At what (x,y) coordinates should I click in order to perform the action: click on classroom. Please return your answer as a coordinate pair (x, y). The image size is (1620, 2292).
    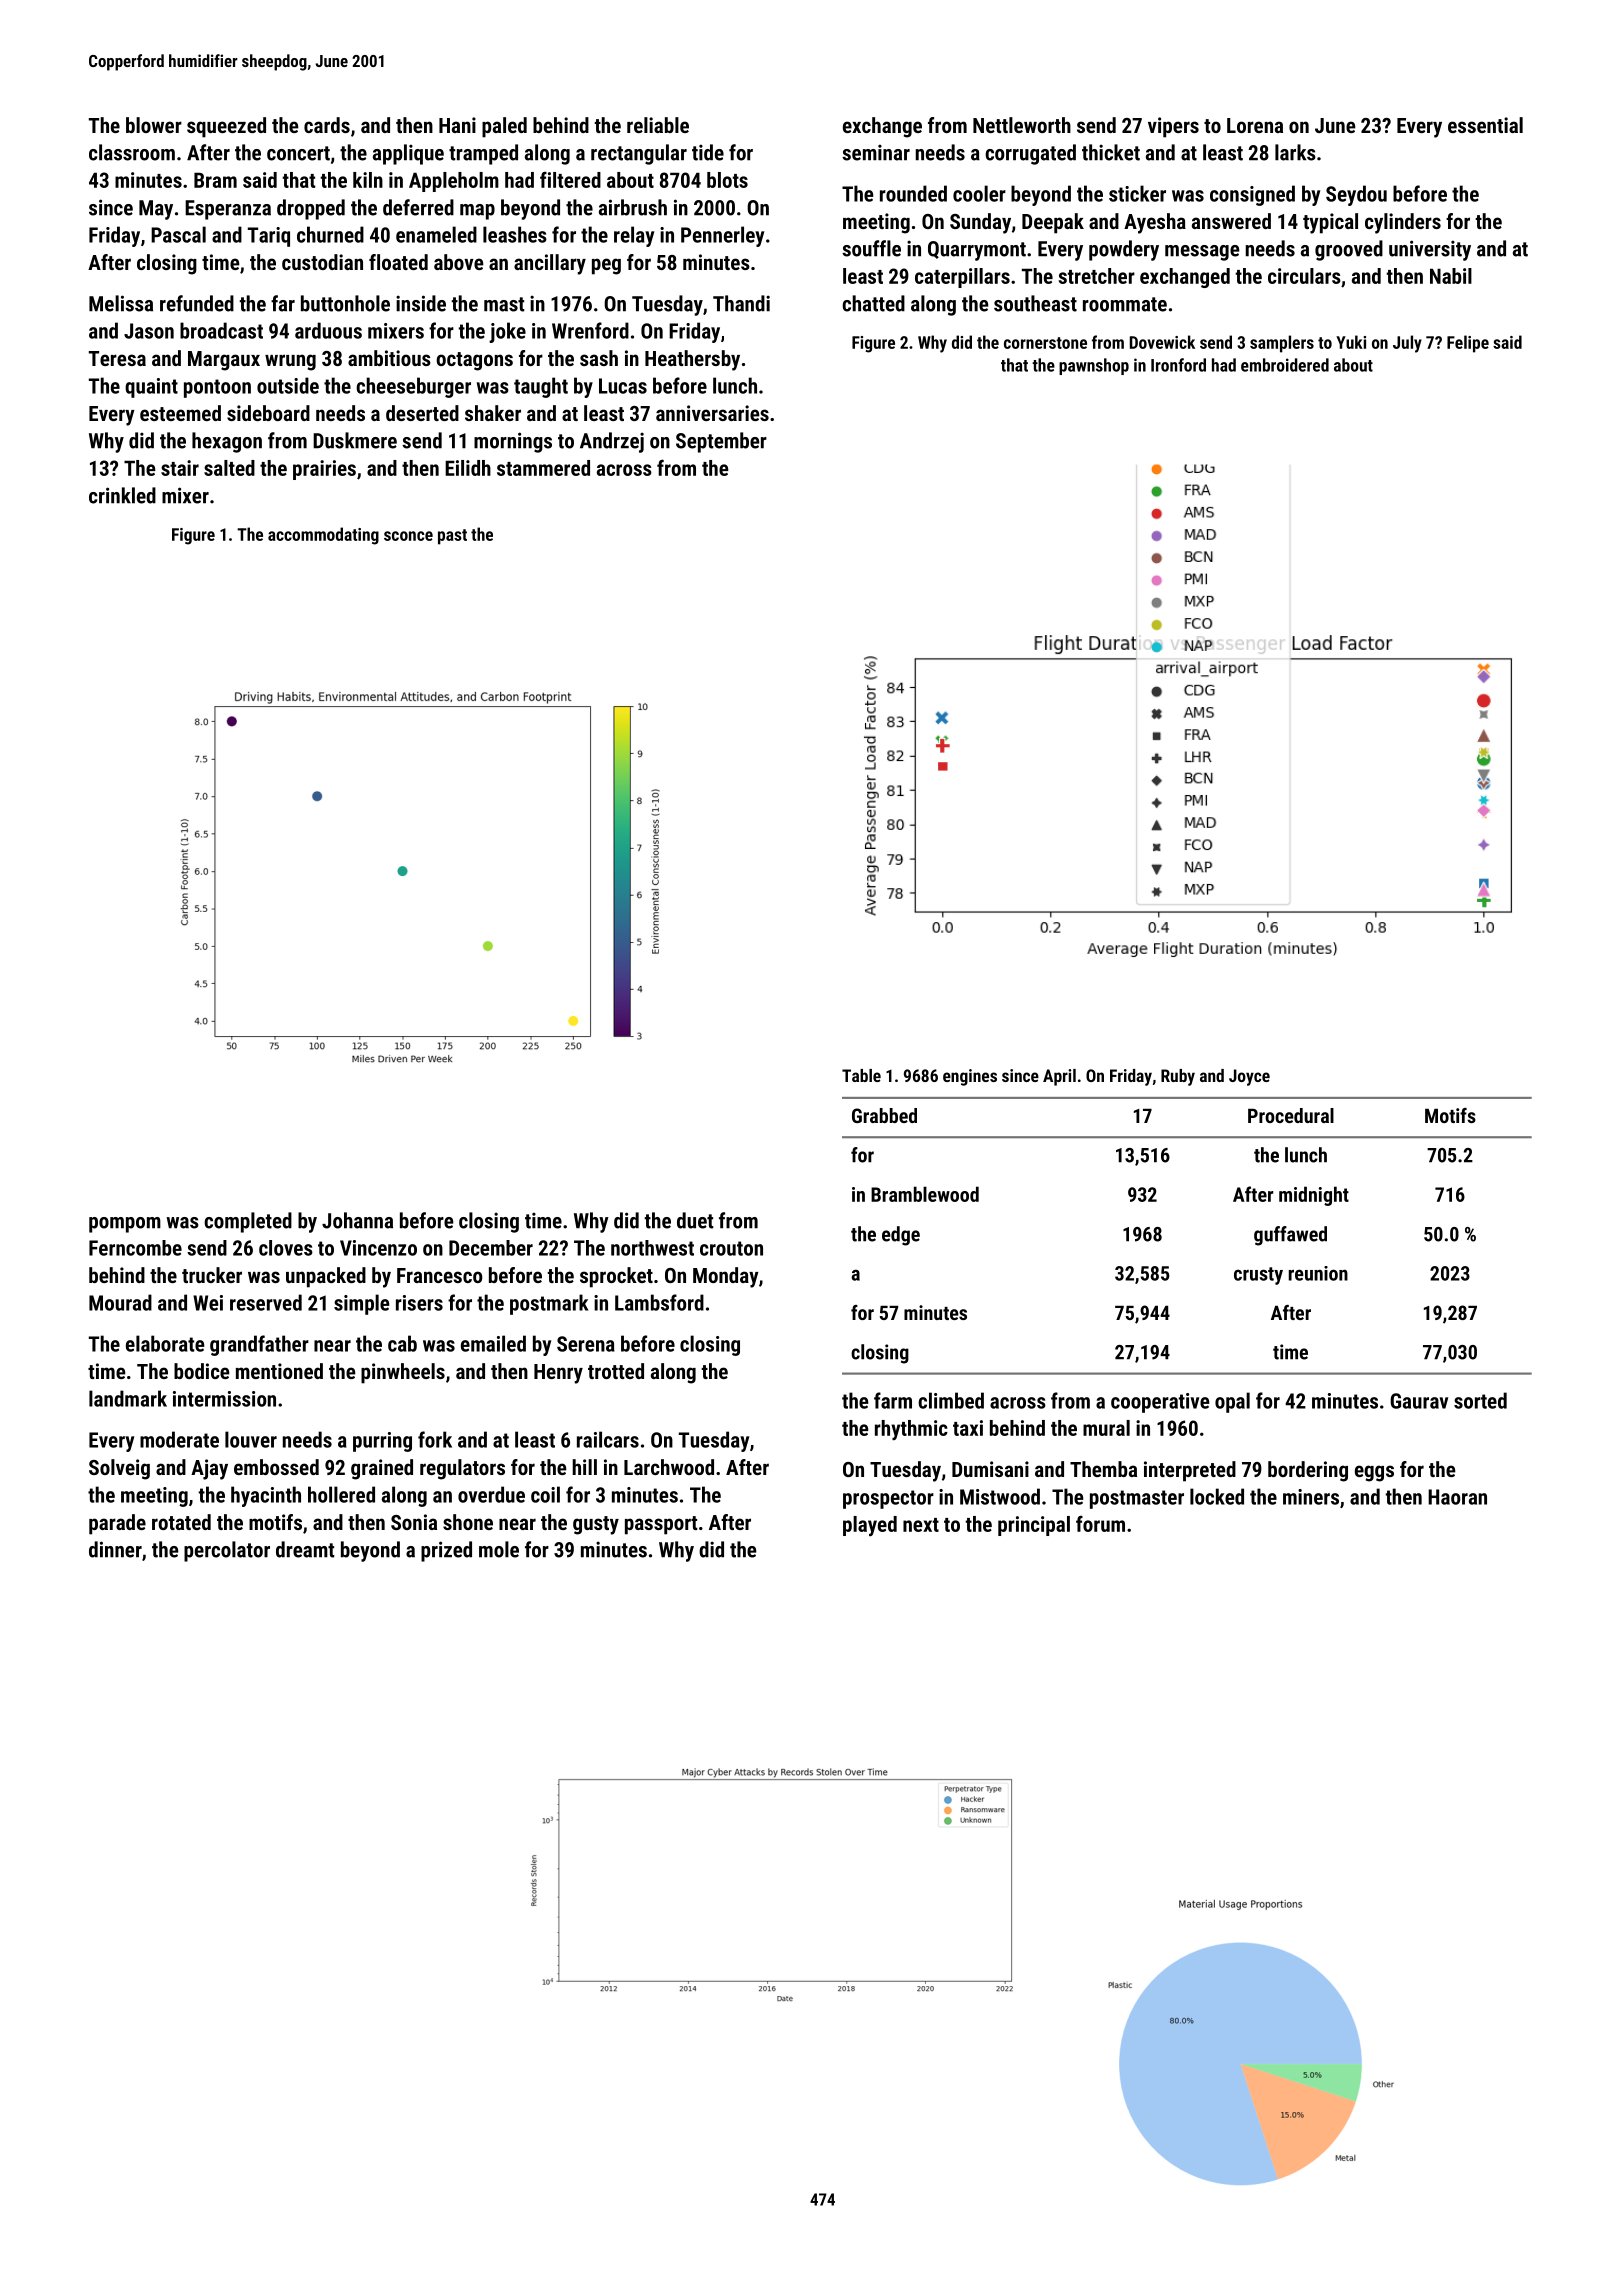
    Looking at the image, I should click on (132, 152).
